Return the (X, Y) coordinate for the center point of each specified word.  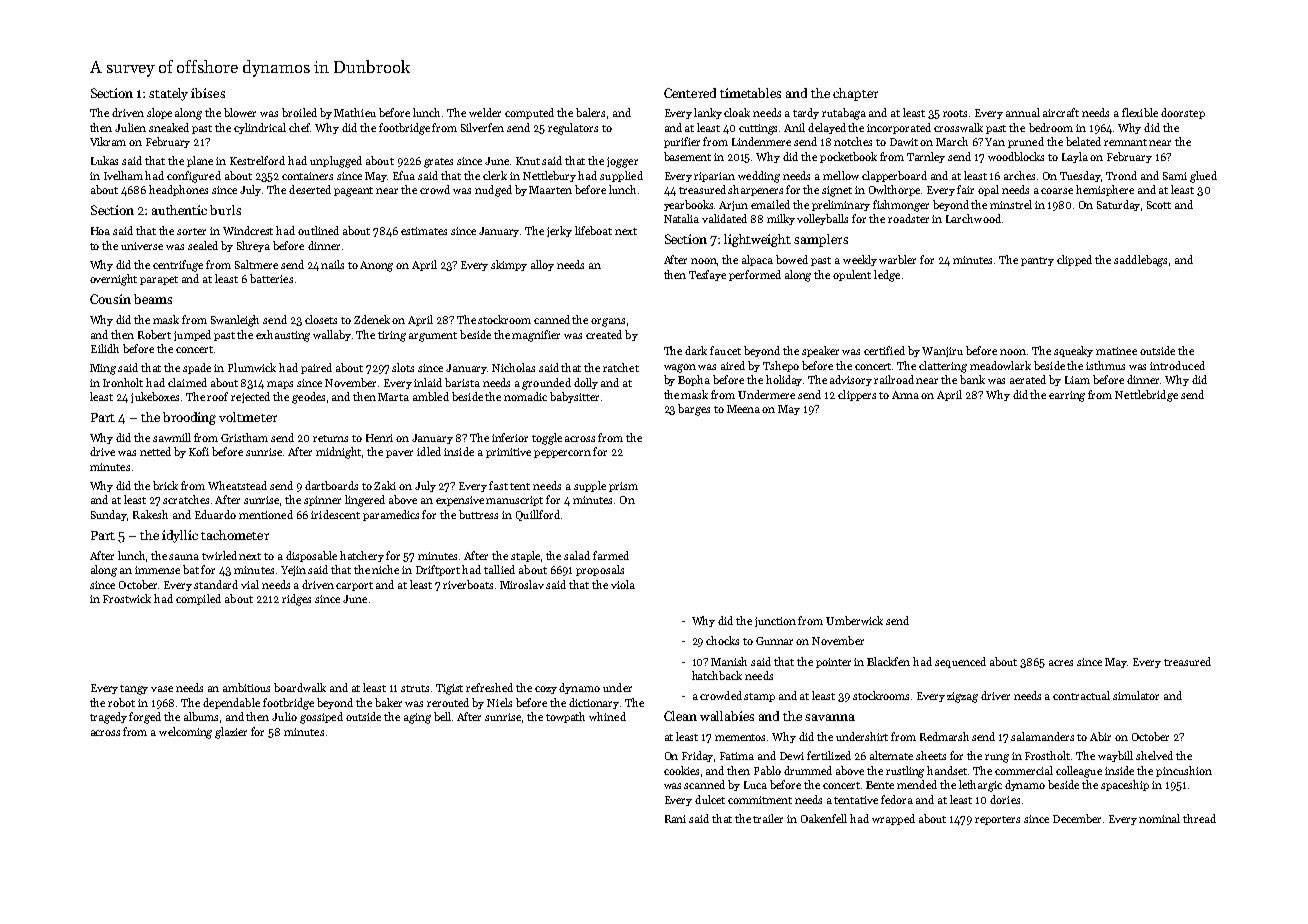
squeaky (1073, 351)
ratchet (621, 367)
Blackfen (888, 661)
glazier (231, 733)
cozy (546, 690)
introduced (1177, 365)
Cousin (110, 299)
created (604, 334)
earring (1067, 396)
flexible (1140, 112)
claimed (187, 382)
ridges (296, 600)
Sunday (109, 515)
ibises (208, 93)
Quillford (538, 515)
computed (529, 113)
